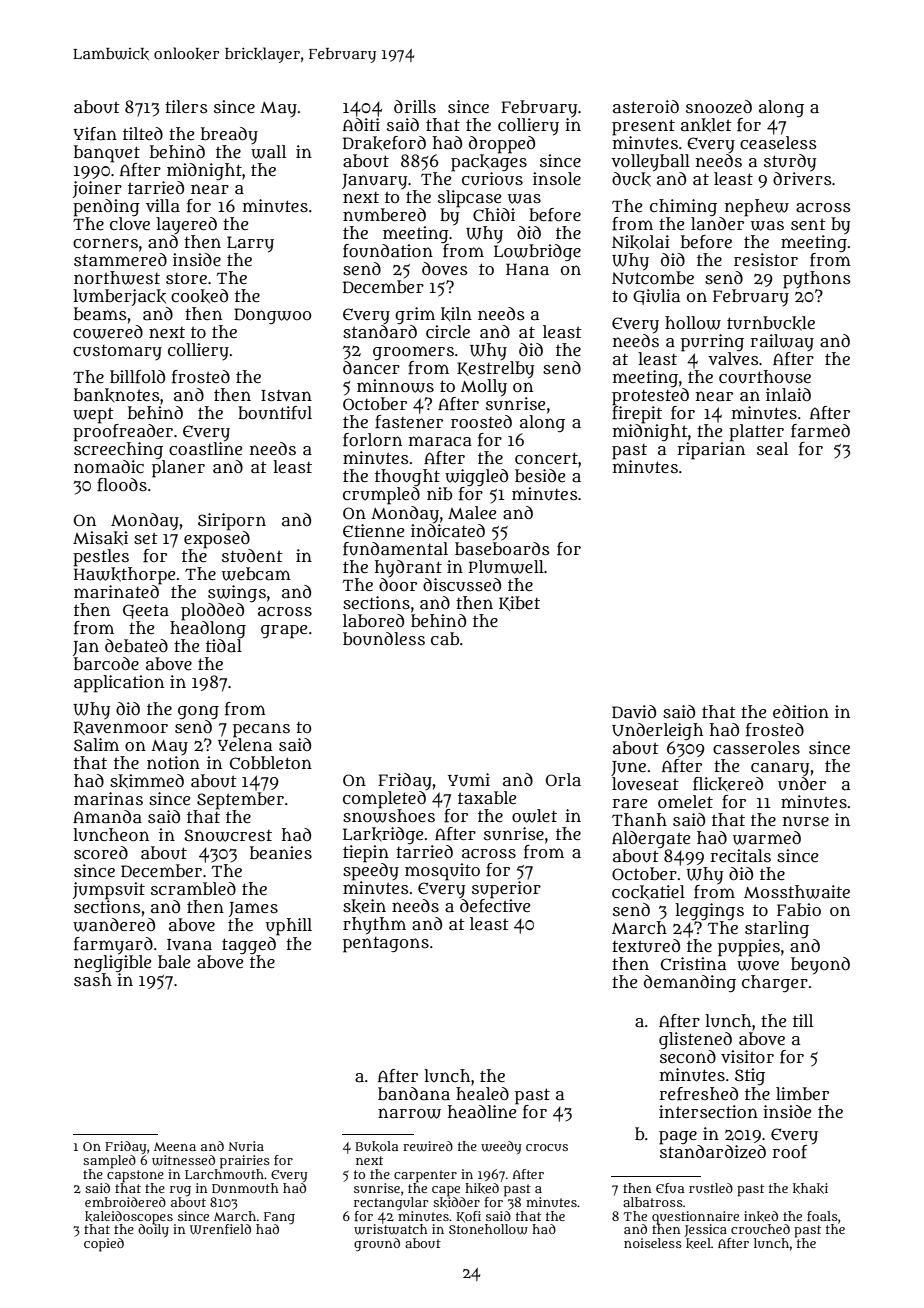 This page has width=924, height=1308. I want to click on thought, so click(407, 477).
